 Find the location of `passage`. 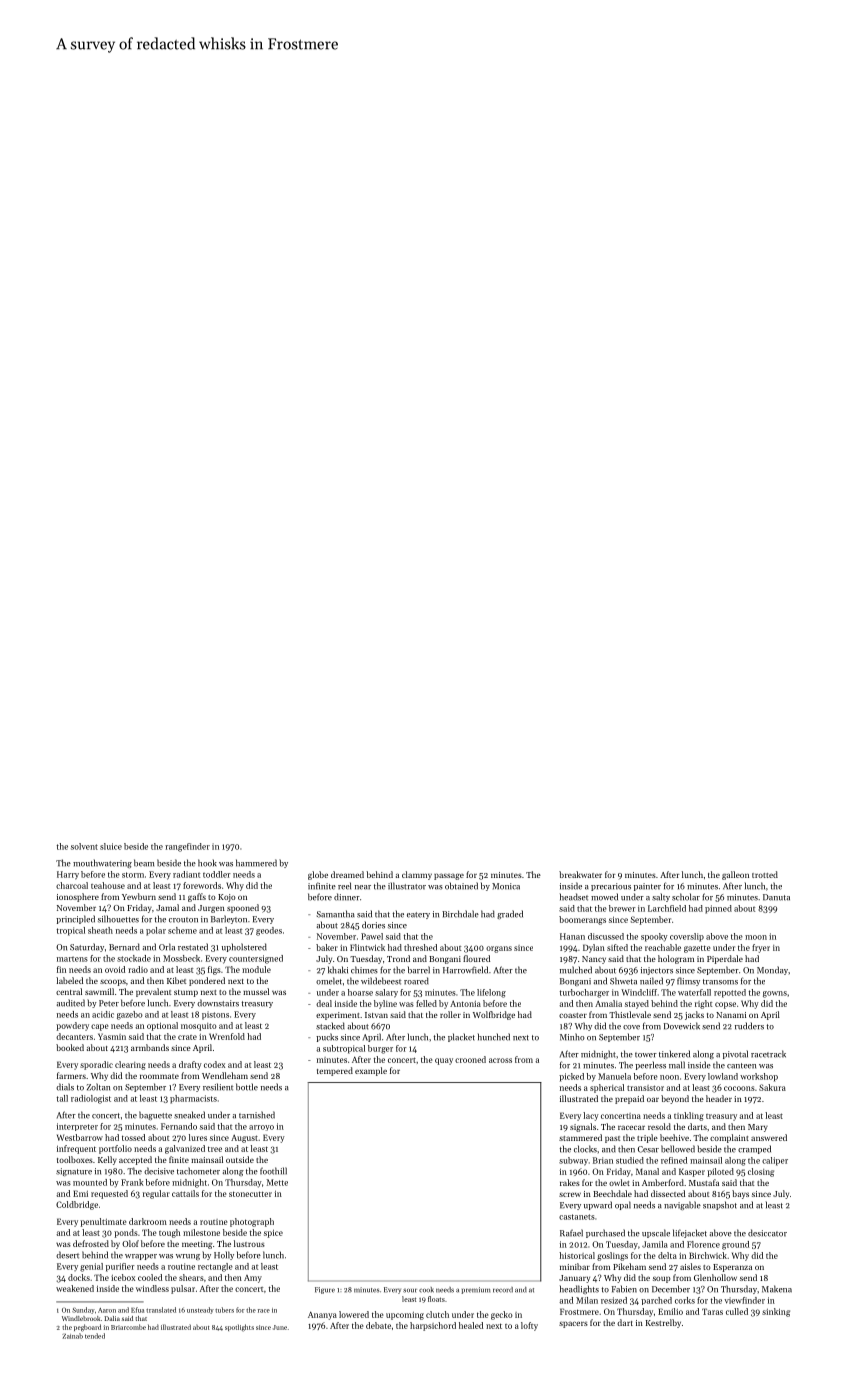

passage is located at coordinates (449, 876).
